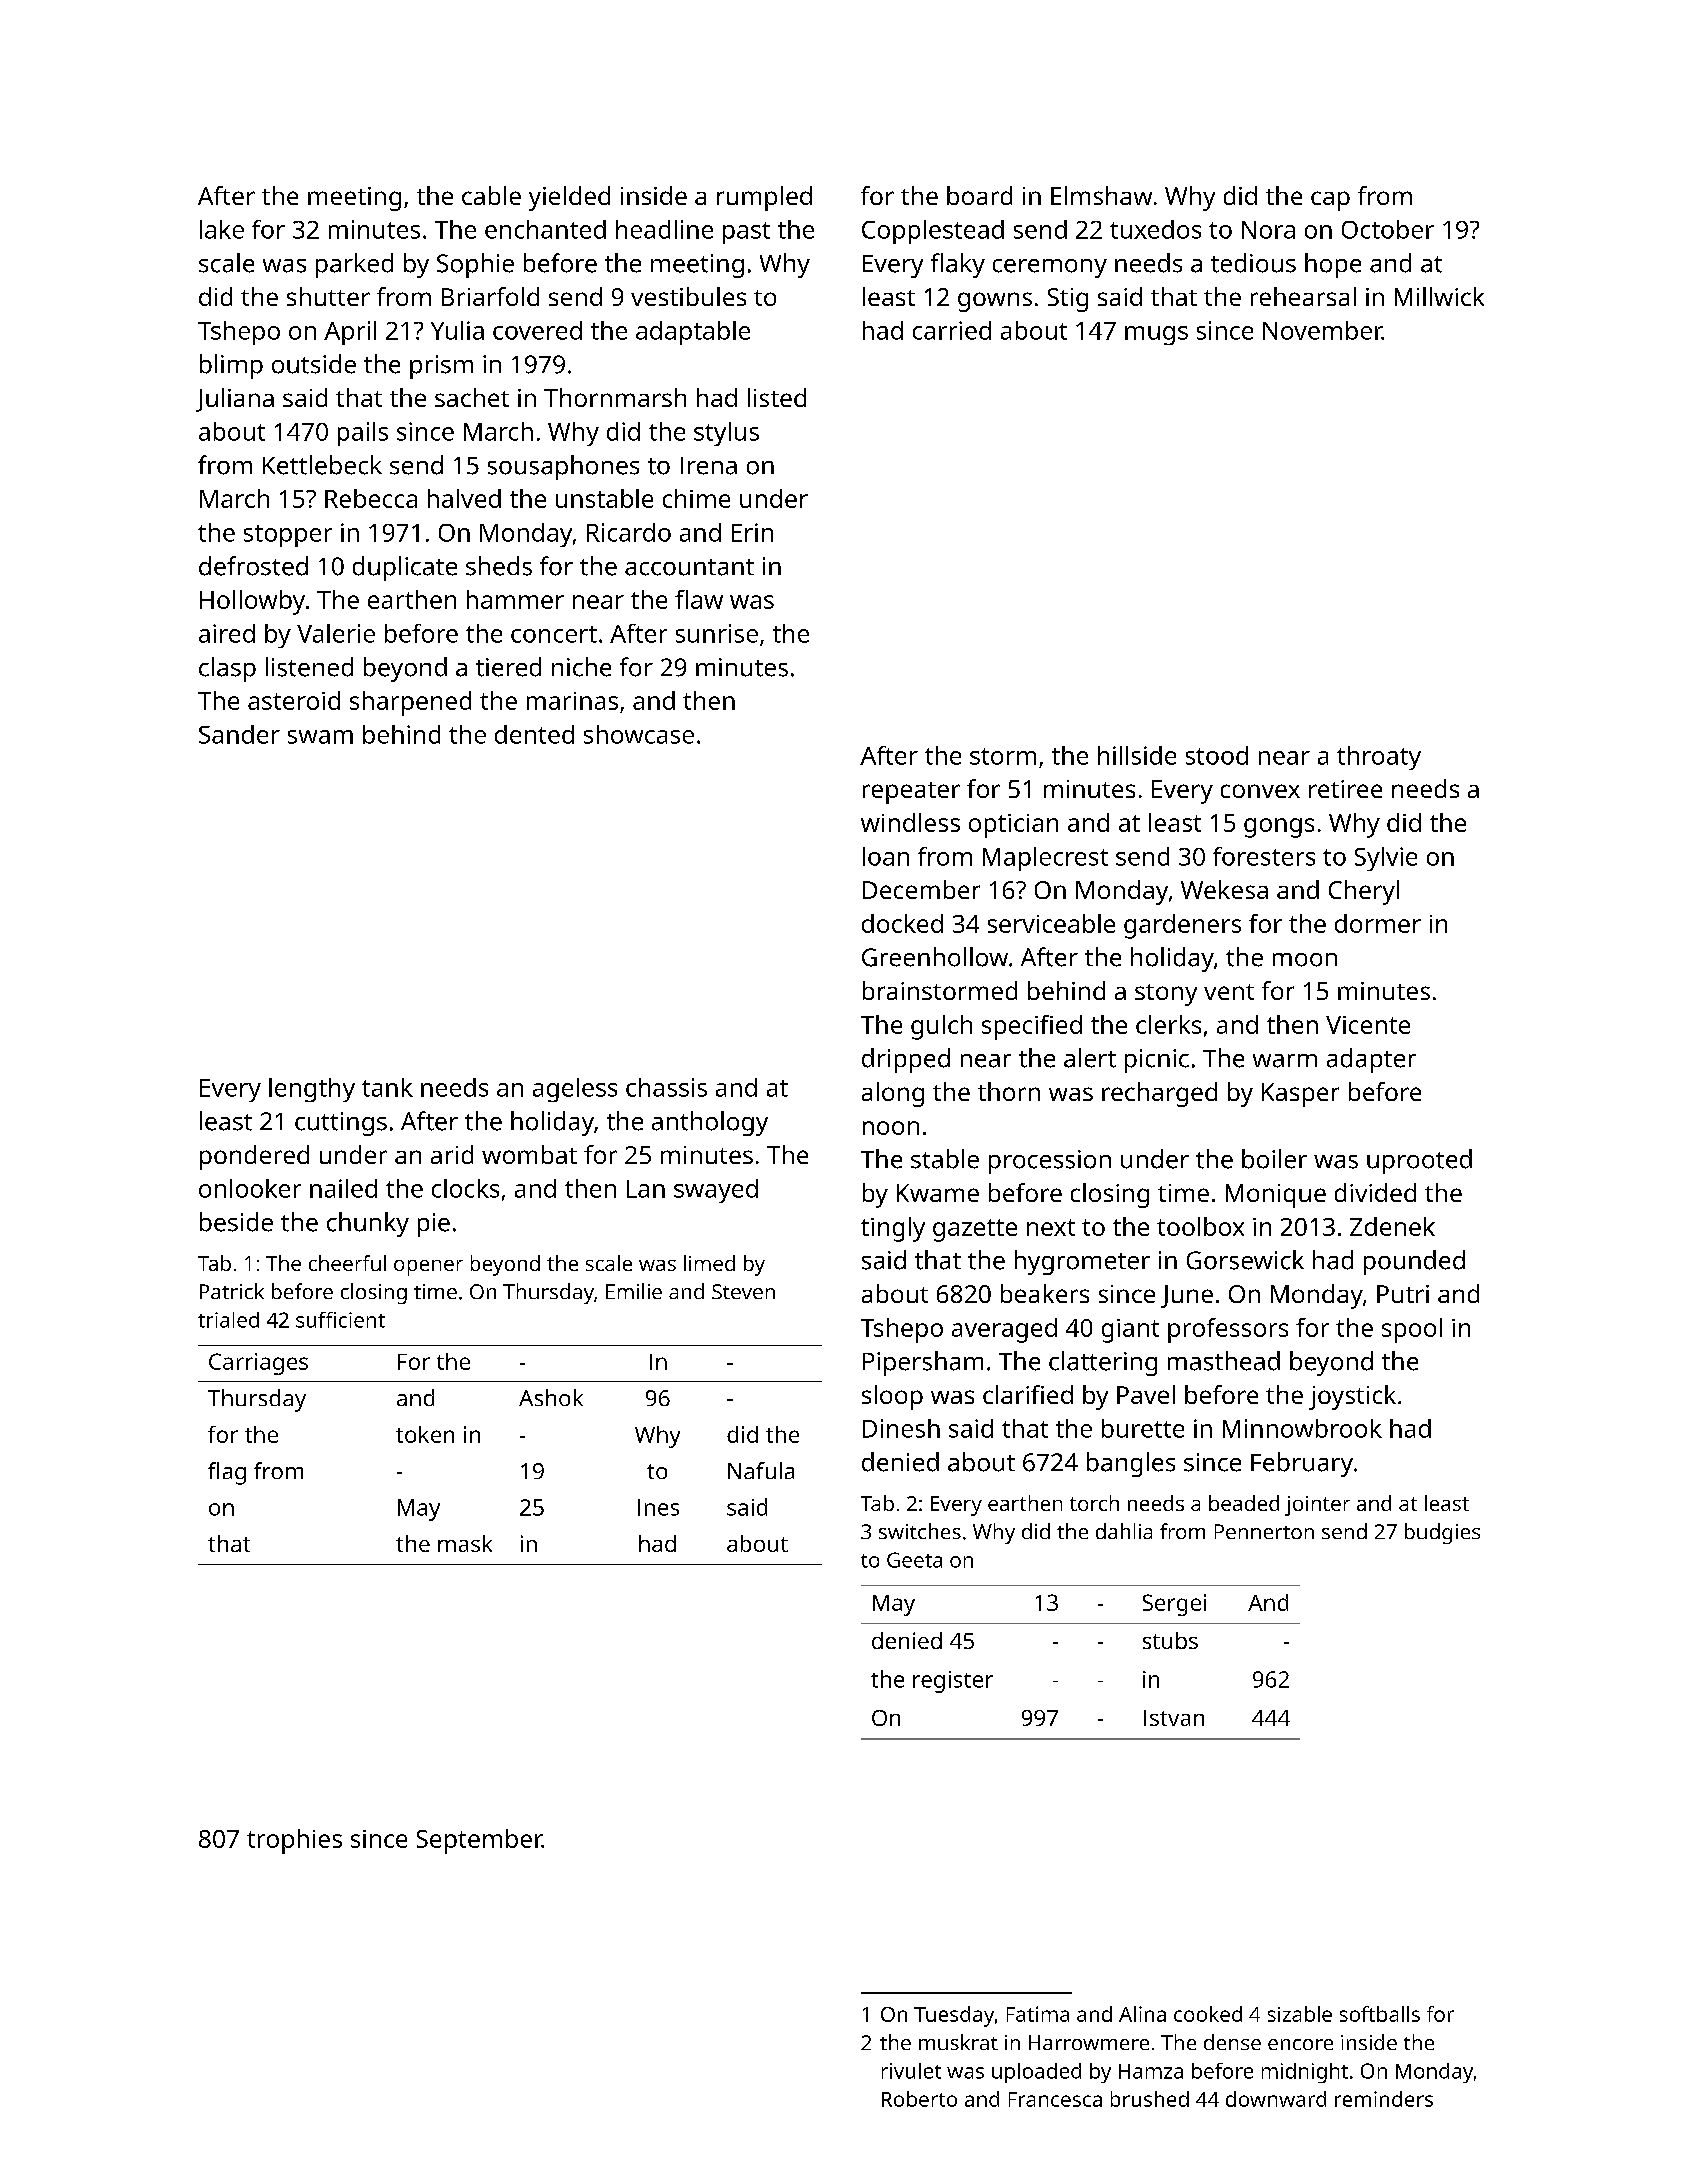 The width and height of the image is (1683, 2178). Describe the element at coordinates (952, 330) in the image. I see `carried` at that location.
